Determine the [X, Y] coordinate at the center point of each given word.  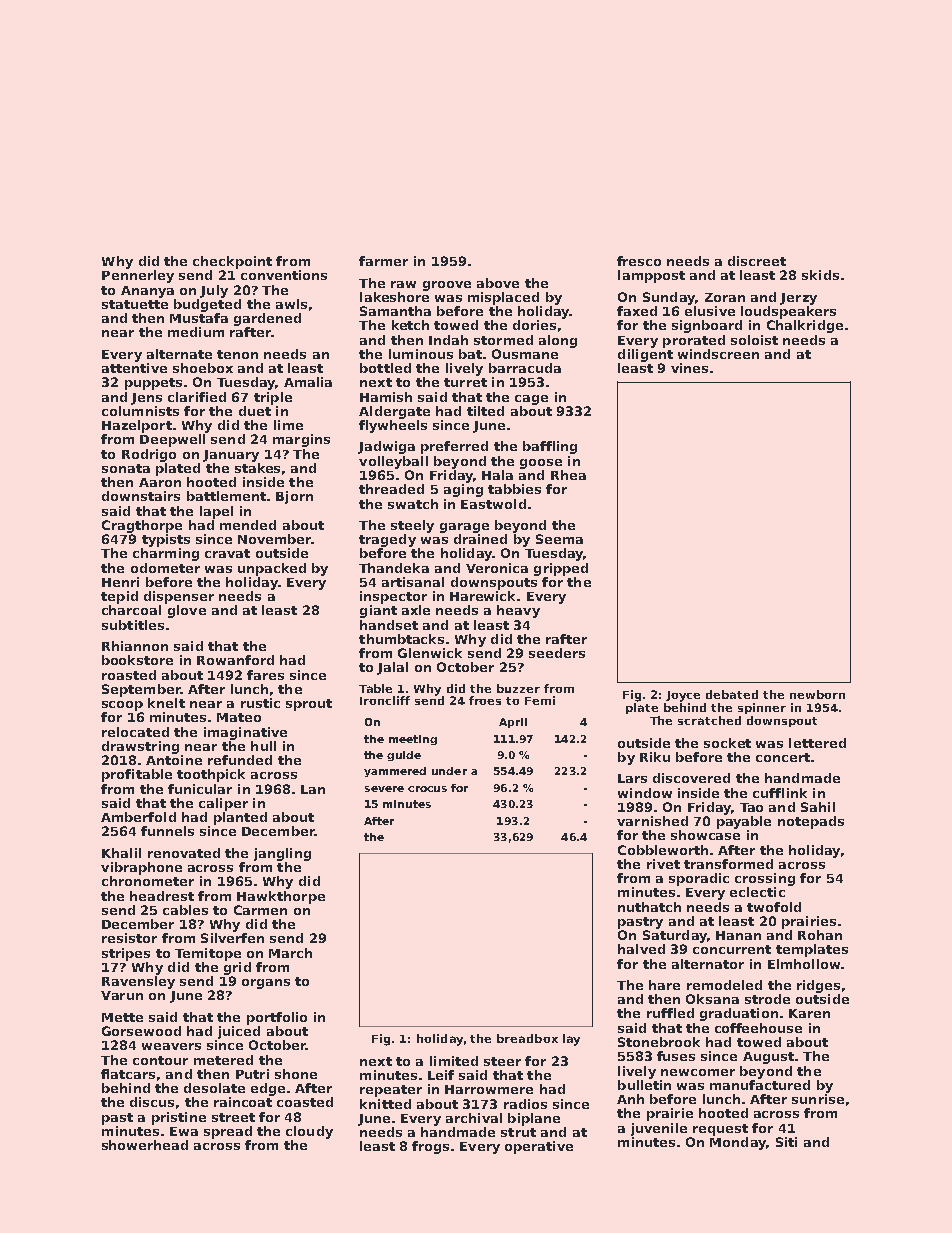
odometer [165, 568]
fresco [639, 261]
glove [187, 611]
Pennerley [138, 276]
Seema [559, 539]
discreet [757, 261]
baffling [550, 447]
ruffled [670, 1013]
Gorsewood [141, 1031]
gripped [561, 569]
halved [641, 949]
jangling [282, 854]
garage [464, 528]
